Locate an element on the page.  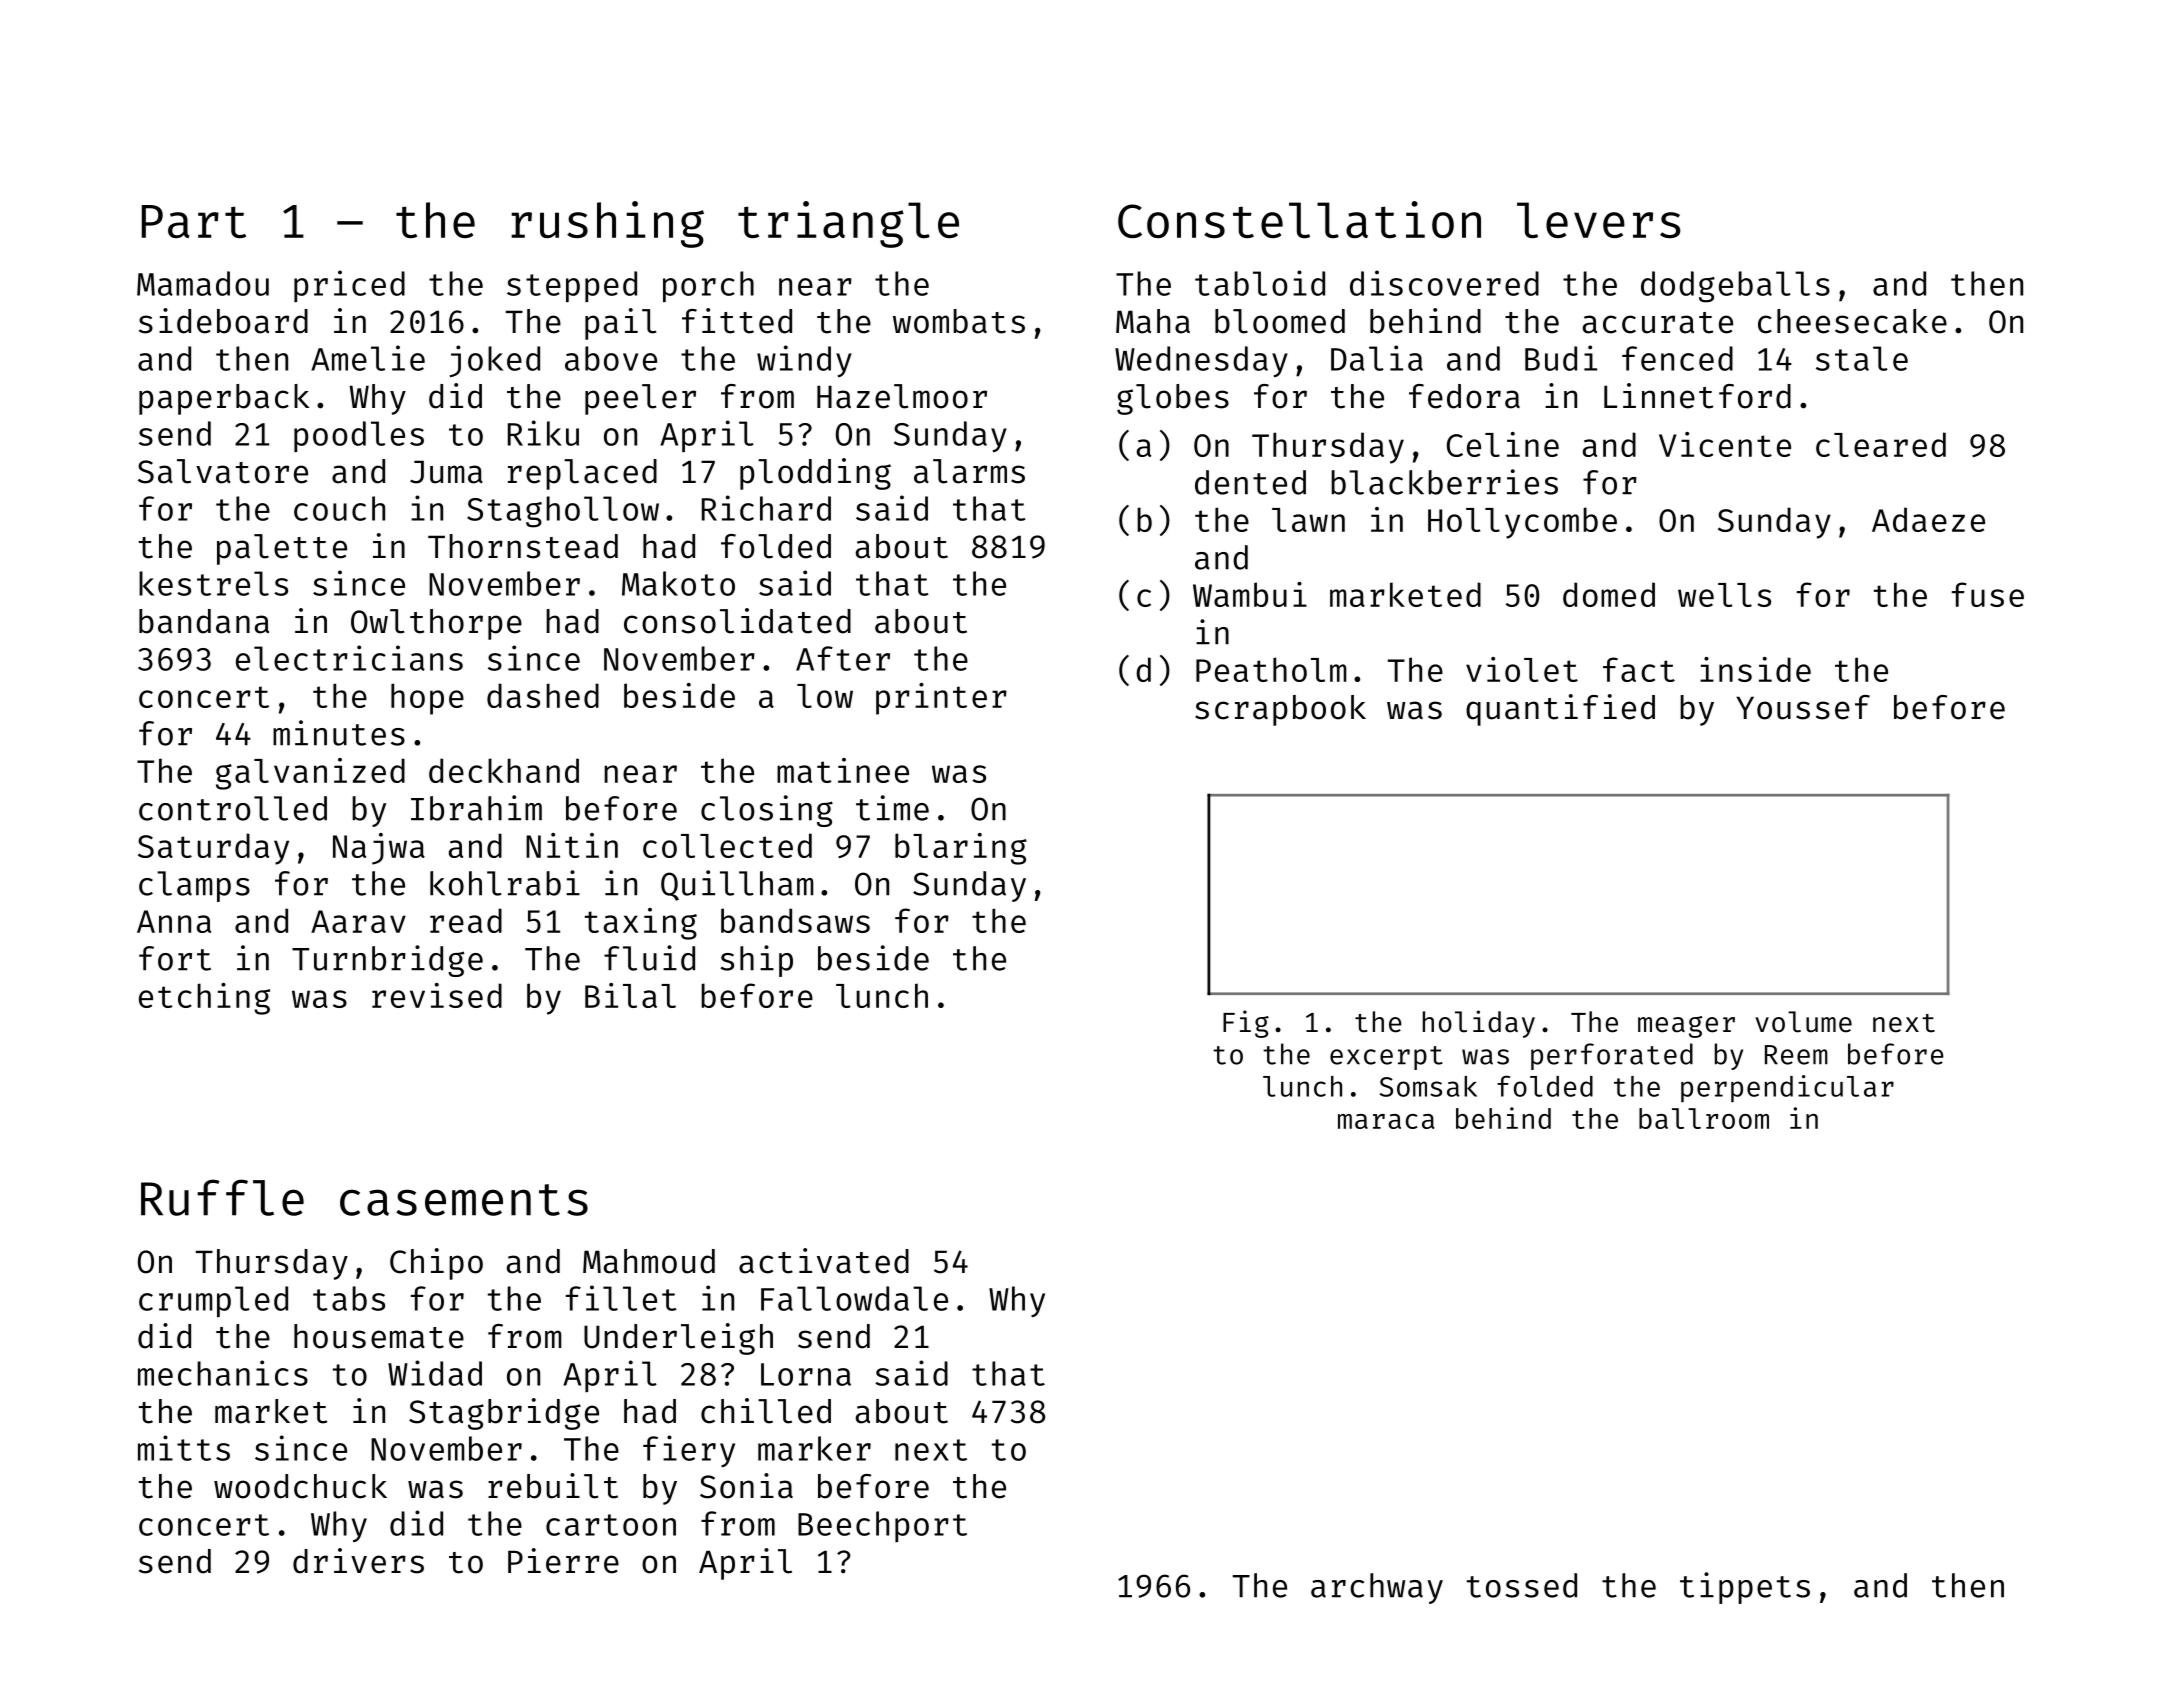
woodchuck is located at coordinates (300, 1486).
